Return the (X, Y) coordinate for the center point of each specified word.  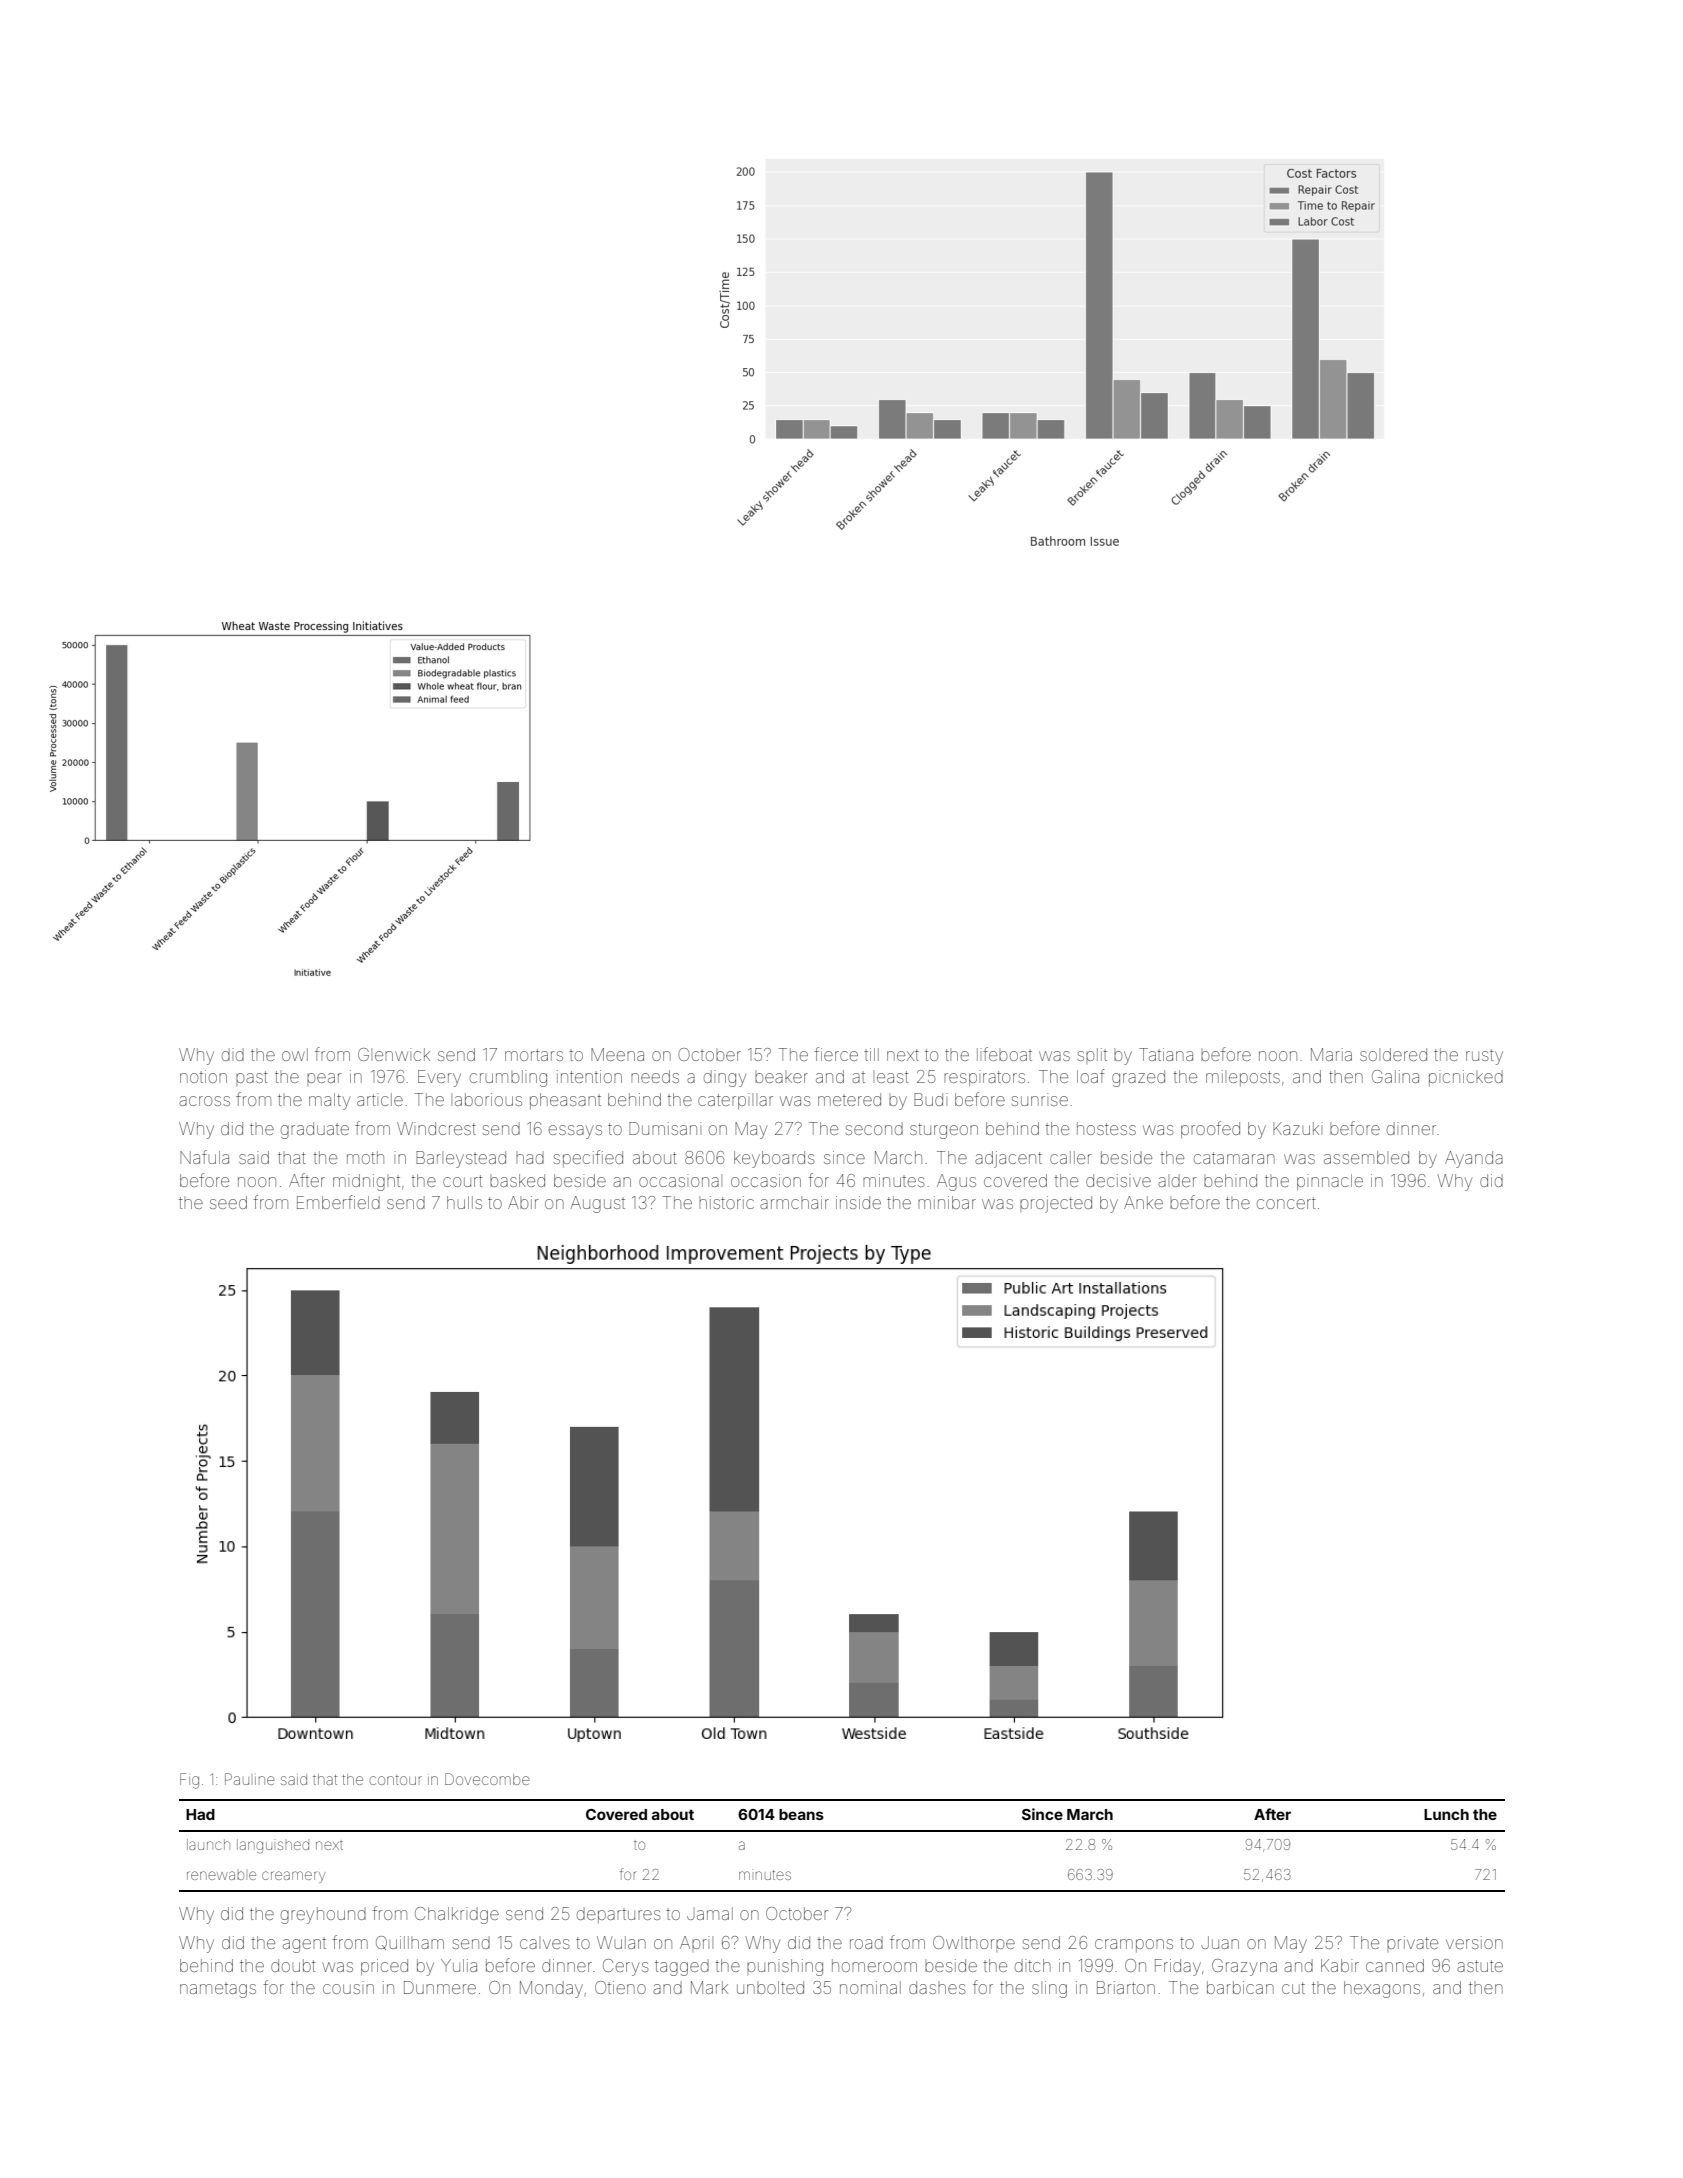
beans (801, 1814)
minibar (947, 1202)
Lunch (1446, 1814)
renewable (221, 1875)
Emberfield (338, 1202)
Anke (1143, 1202)
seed (228, 1202)
